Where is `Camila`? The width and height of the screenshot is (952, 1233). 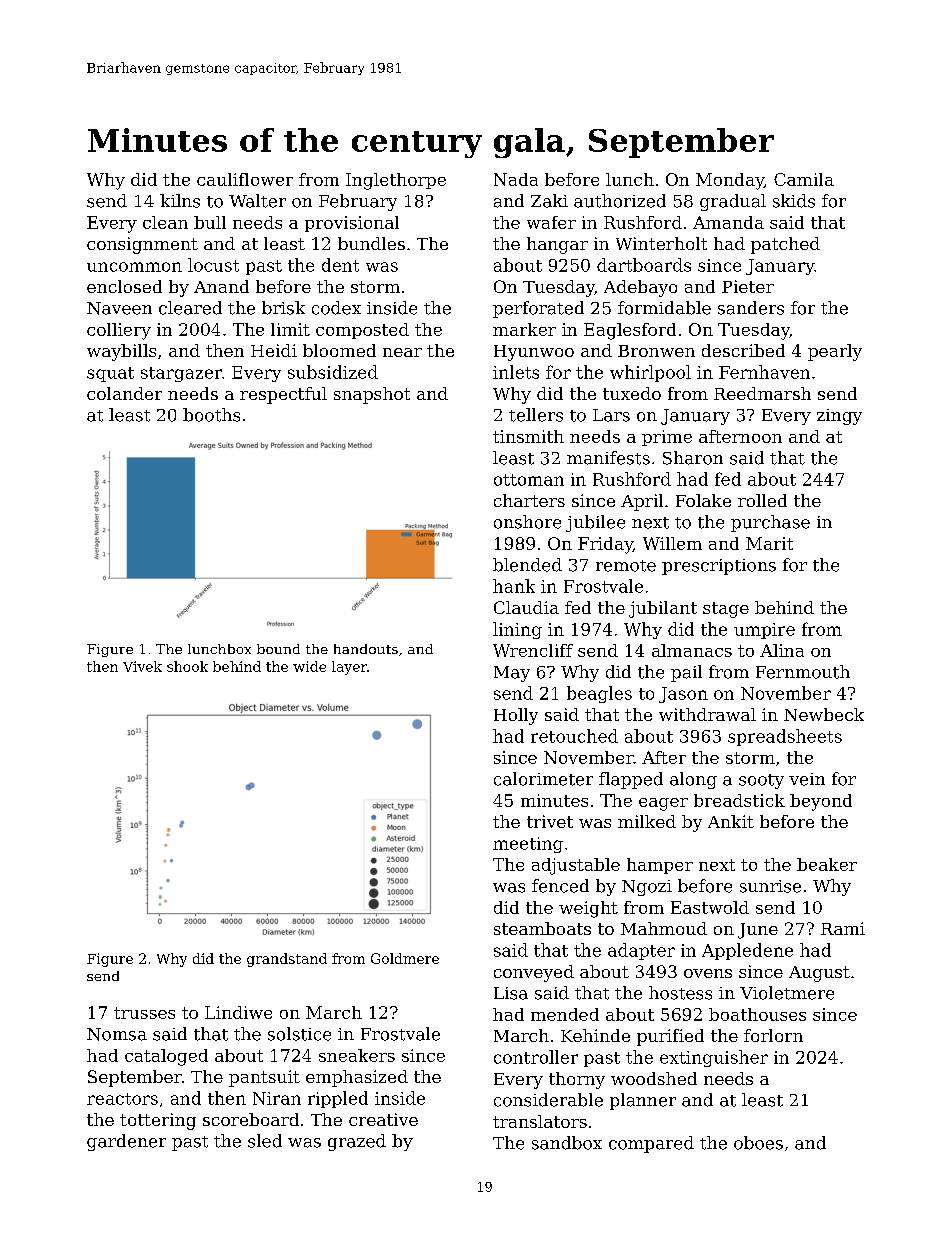
Camila is located at coordinates (804, 179).
